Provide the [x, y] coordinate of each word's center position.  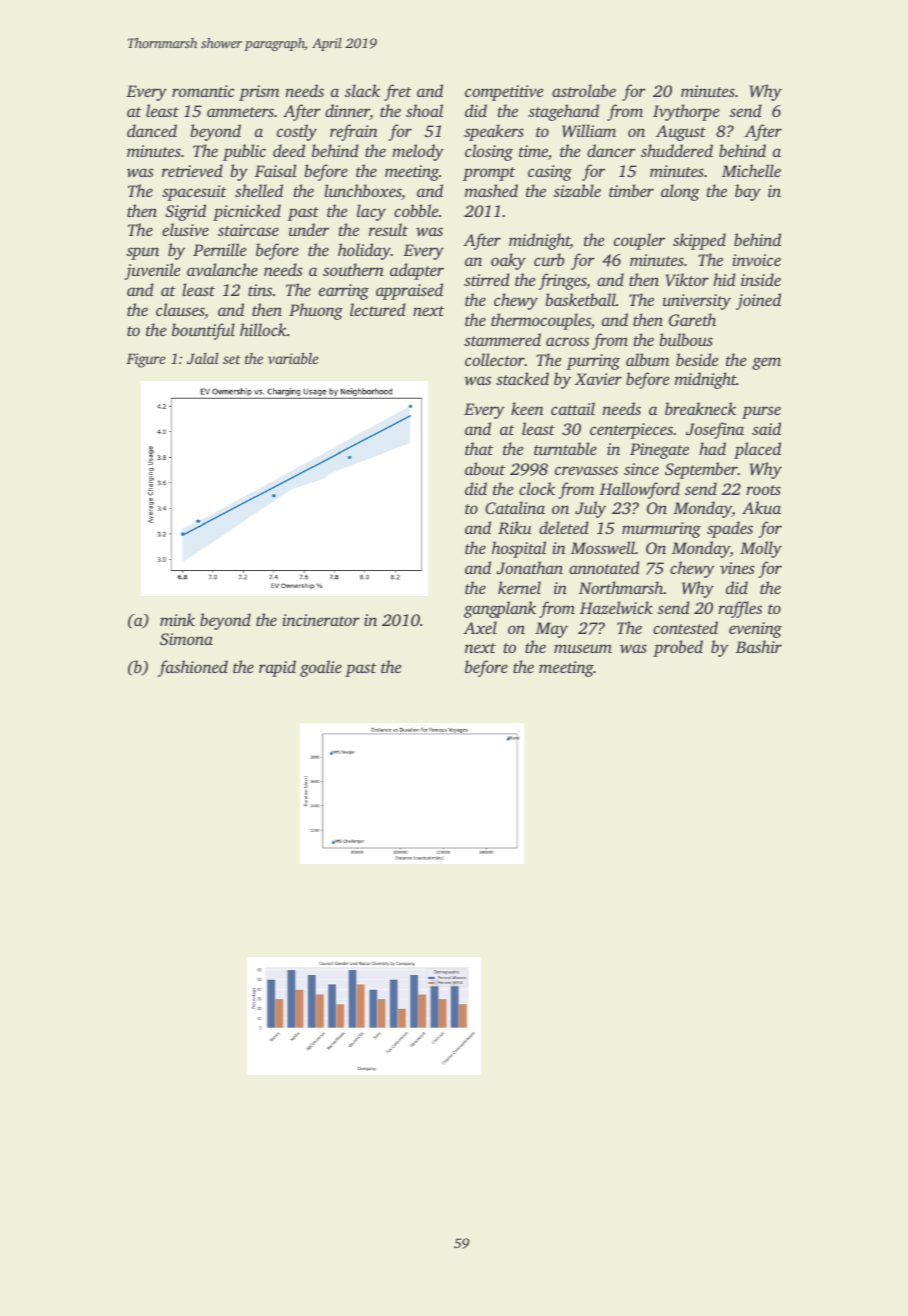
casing [550, 173]
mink [177, 619]
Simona [186, 639]
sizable [577, 190]
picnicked [247, 212]
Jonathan [530, 568]
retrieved [192, 170]
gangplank [500, 609]
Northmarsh [621, 587]
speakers [494, 132]
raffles [740, 609]
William [589, 131]
